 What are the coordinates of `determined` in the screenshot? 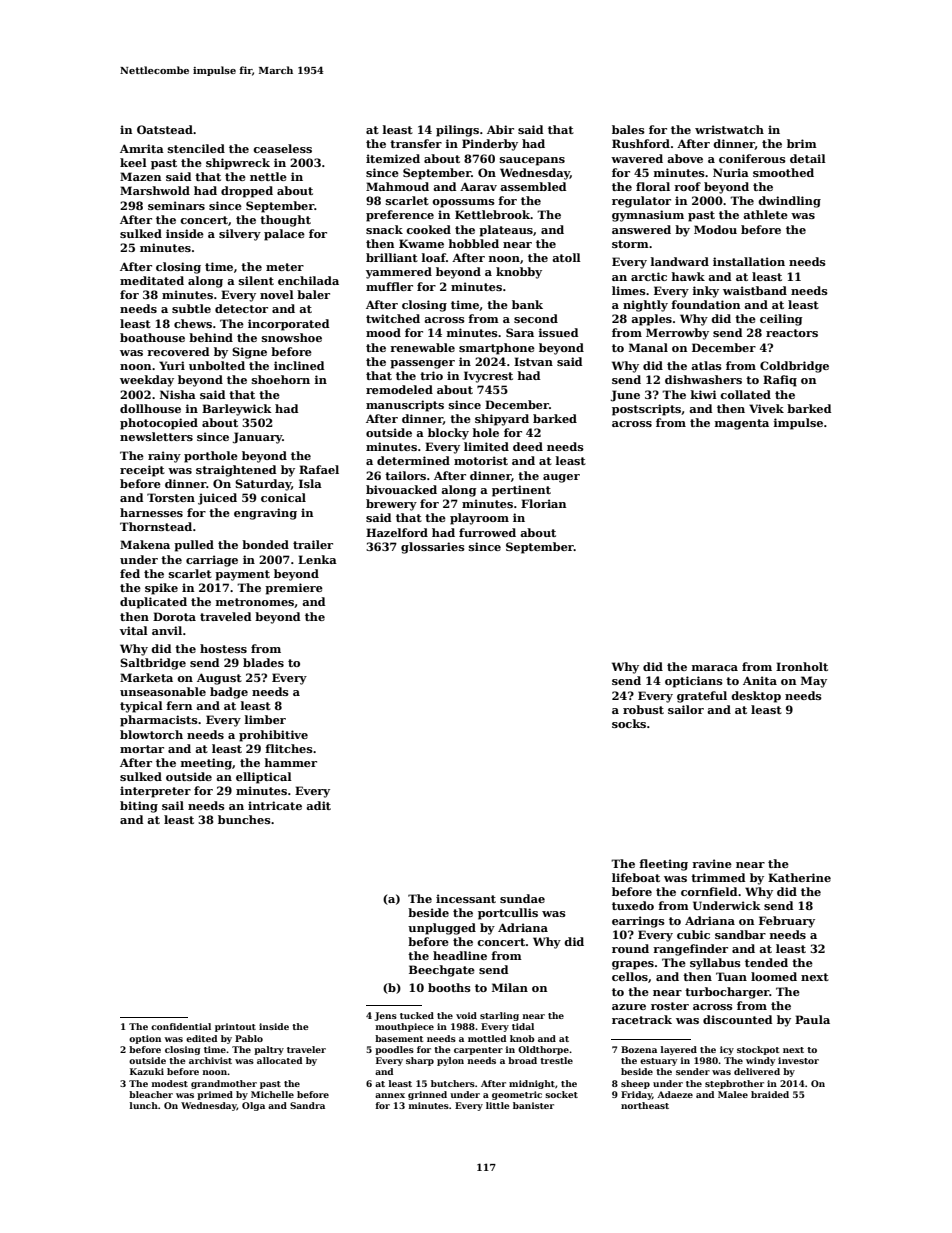 It's located at (413, 460).
